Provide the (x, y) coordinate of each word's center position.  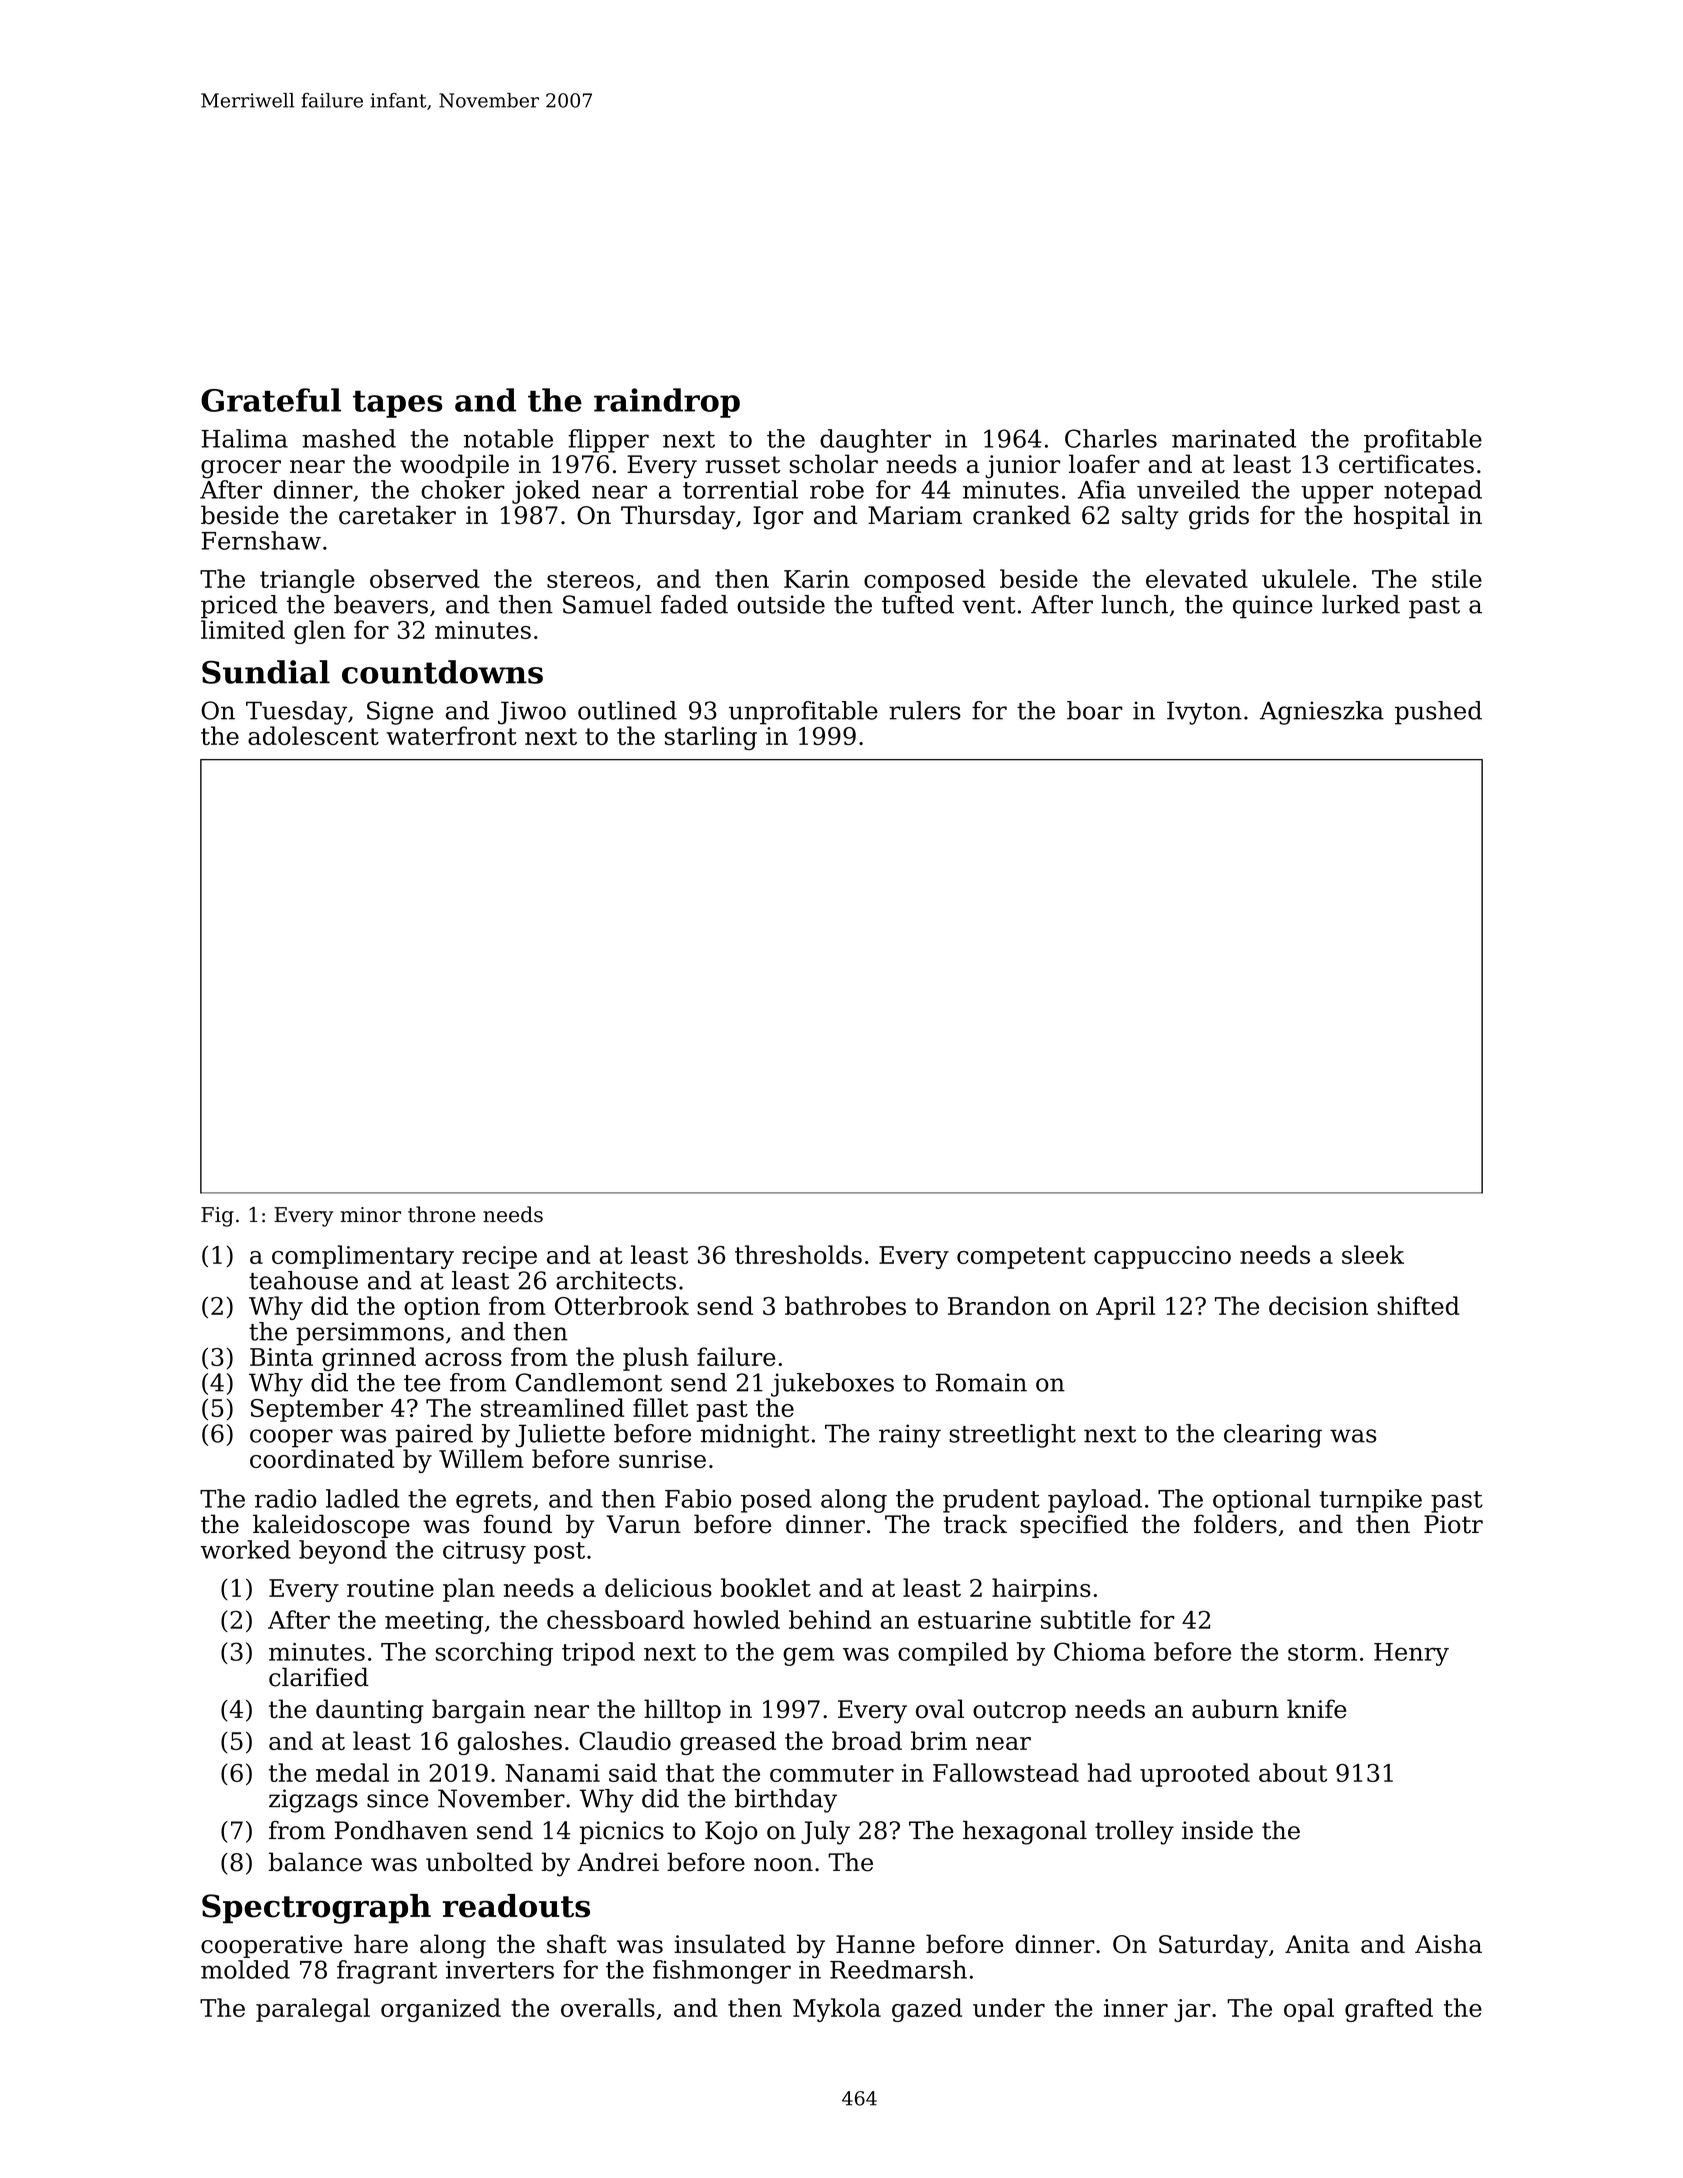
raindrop (667, 403)
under (1009, 2007)
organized (441, 2010)
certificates (1406, 464)
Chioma (1100, 1651)
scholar (834, 464)
